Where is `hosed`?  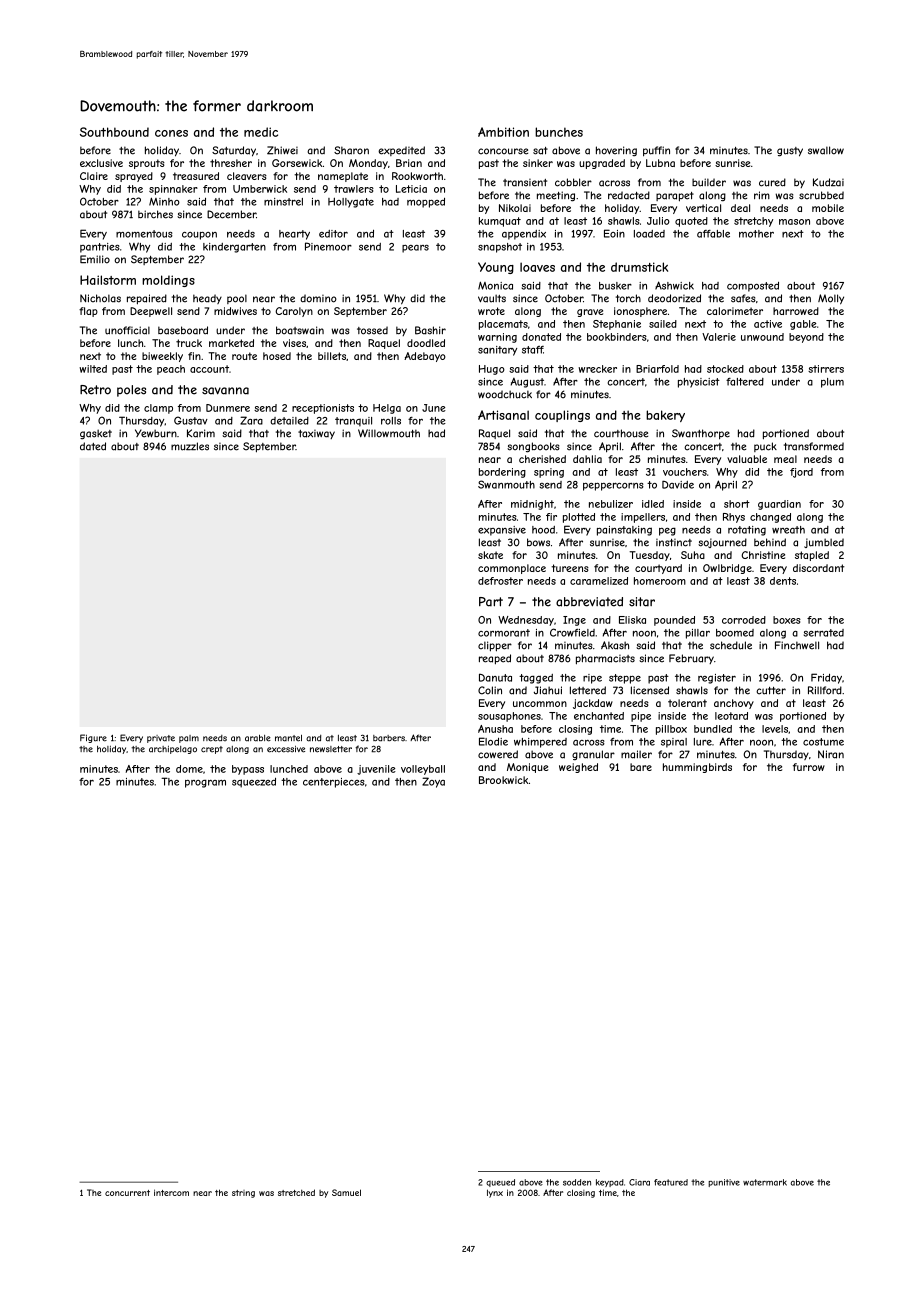 hosed is located at coordinates (277, 356).
